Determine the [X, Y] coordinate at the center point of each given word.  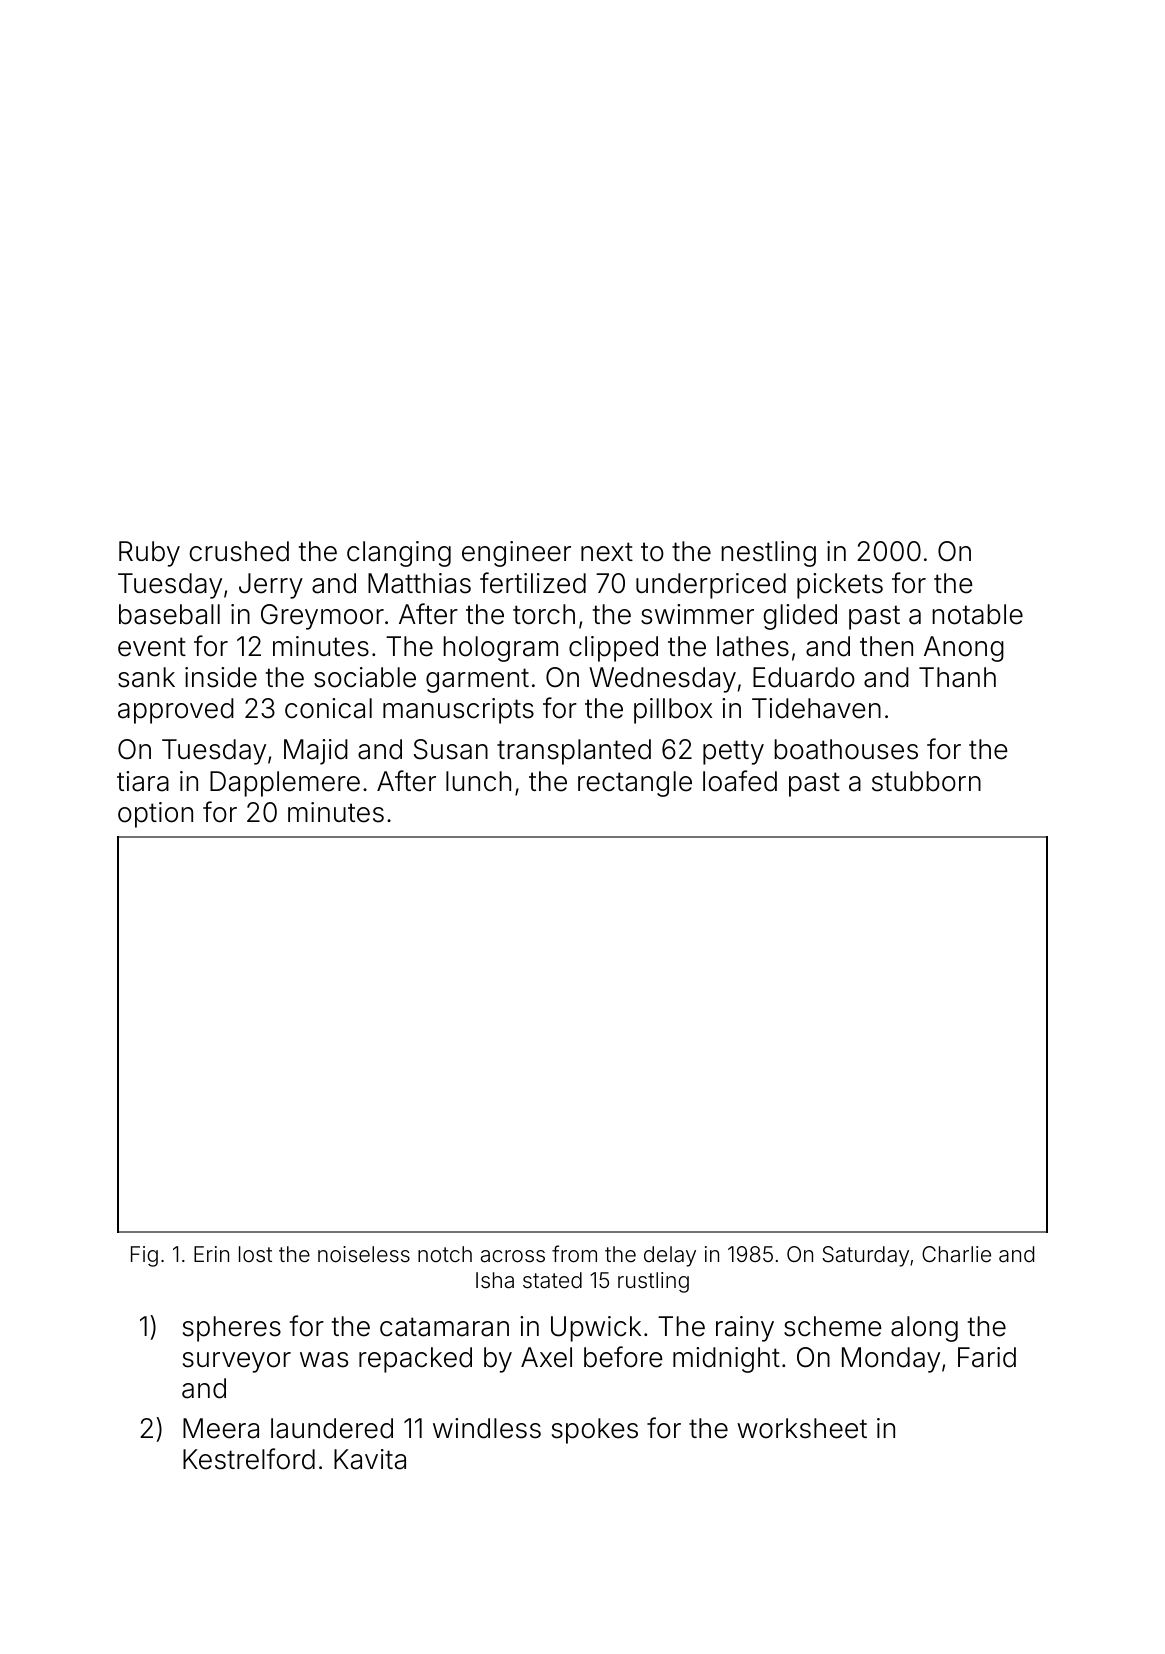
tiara [143, 781]
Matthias [419, 583]
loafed [740, 781]
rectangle [635, 784]
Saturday [865, 1256]
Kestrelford [249, 1459]
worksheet [802, 1428]
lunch [478, 781]
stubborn [926, 781]
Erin [211, 1254]
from [574, 1254]
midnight [726, 1360]
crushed [239, 551]
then [886, 646]
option [155, 815]
